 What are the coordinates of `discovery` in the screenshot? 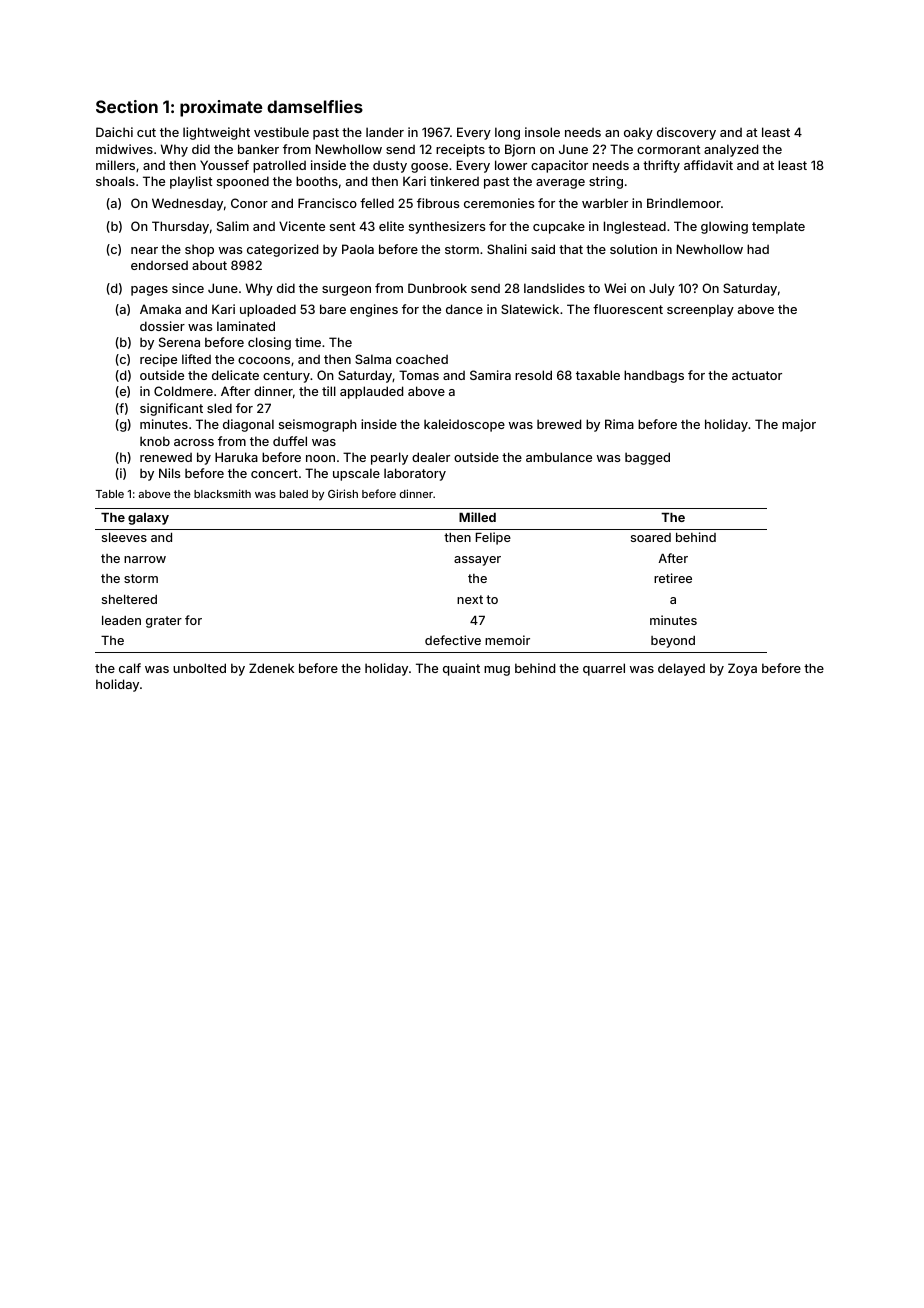 It's located at (686, 133).
